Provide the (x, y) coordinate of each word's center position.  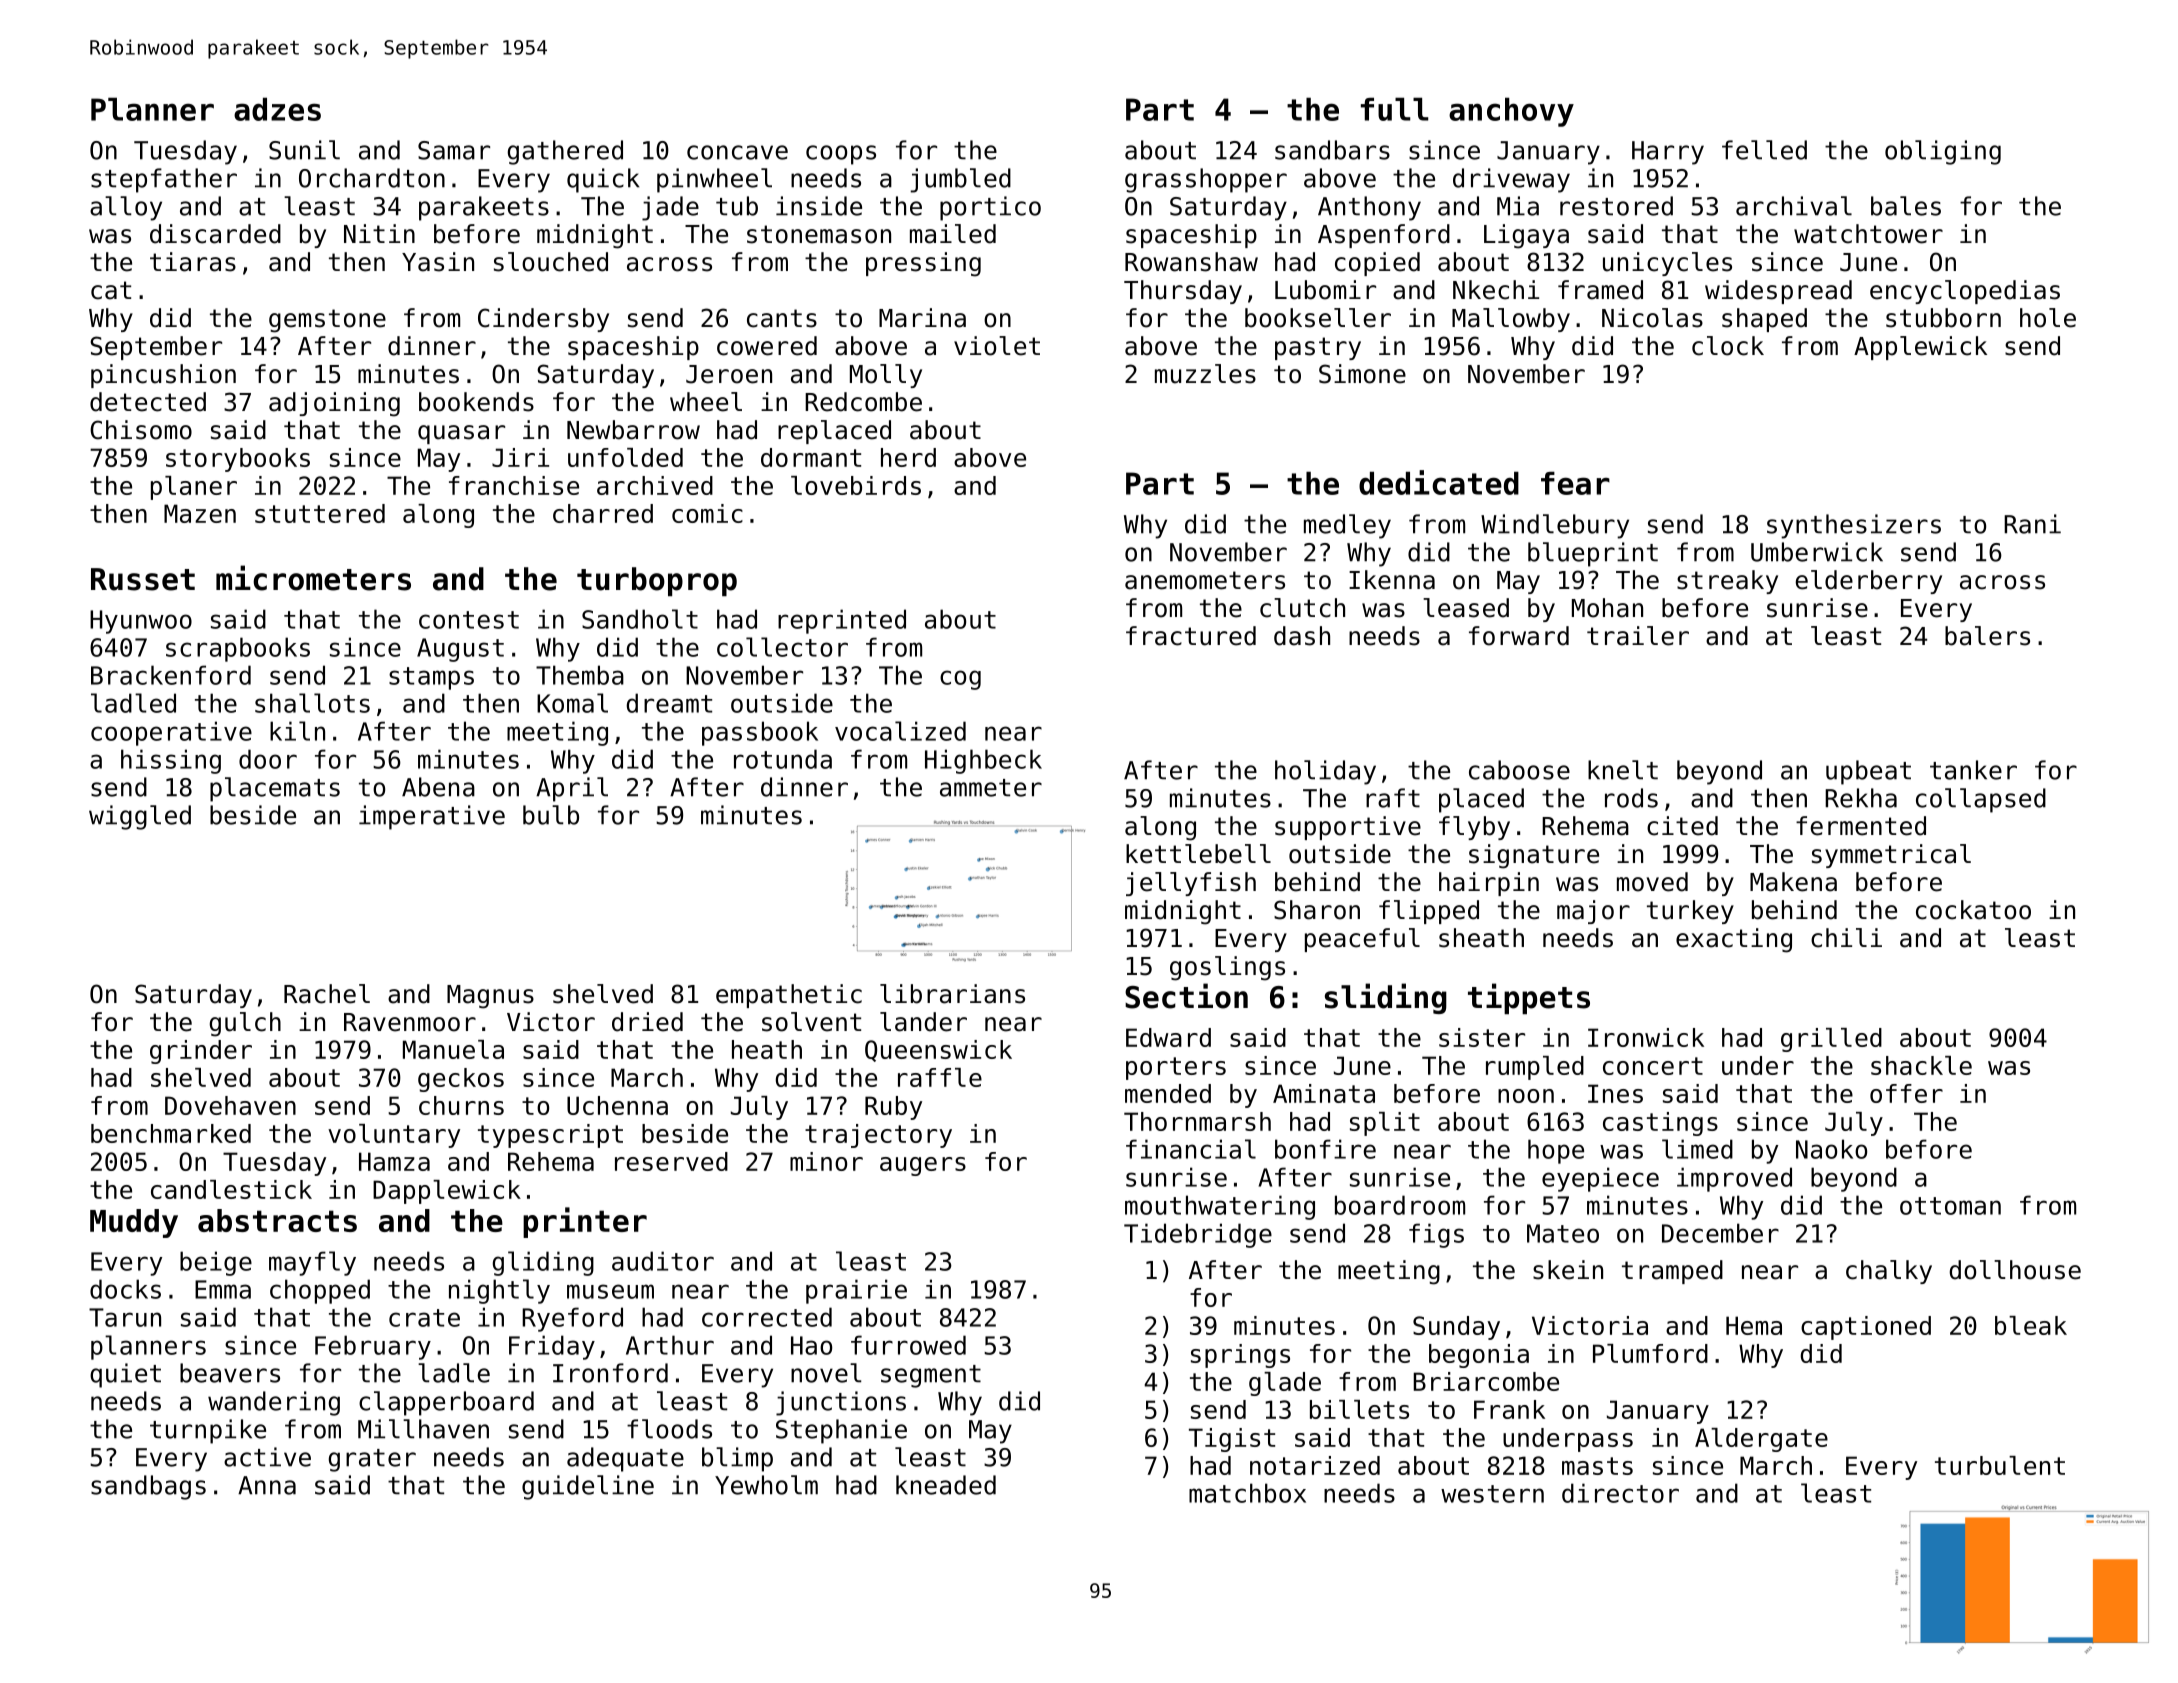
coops (841, 155)
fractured (1191, 636)
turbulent (2000, 1465)
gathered (565, 152)
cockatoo (1973, 910)
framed (1600, 290)
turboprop (657, 581)
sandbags (148, 1487)
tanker (1973, 770)
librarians (952, 994)
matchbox (1247, 1493)
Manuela (453, 1049)
